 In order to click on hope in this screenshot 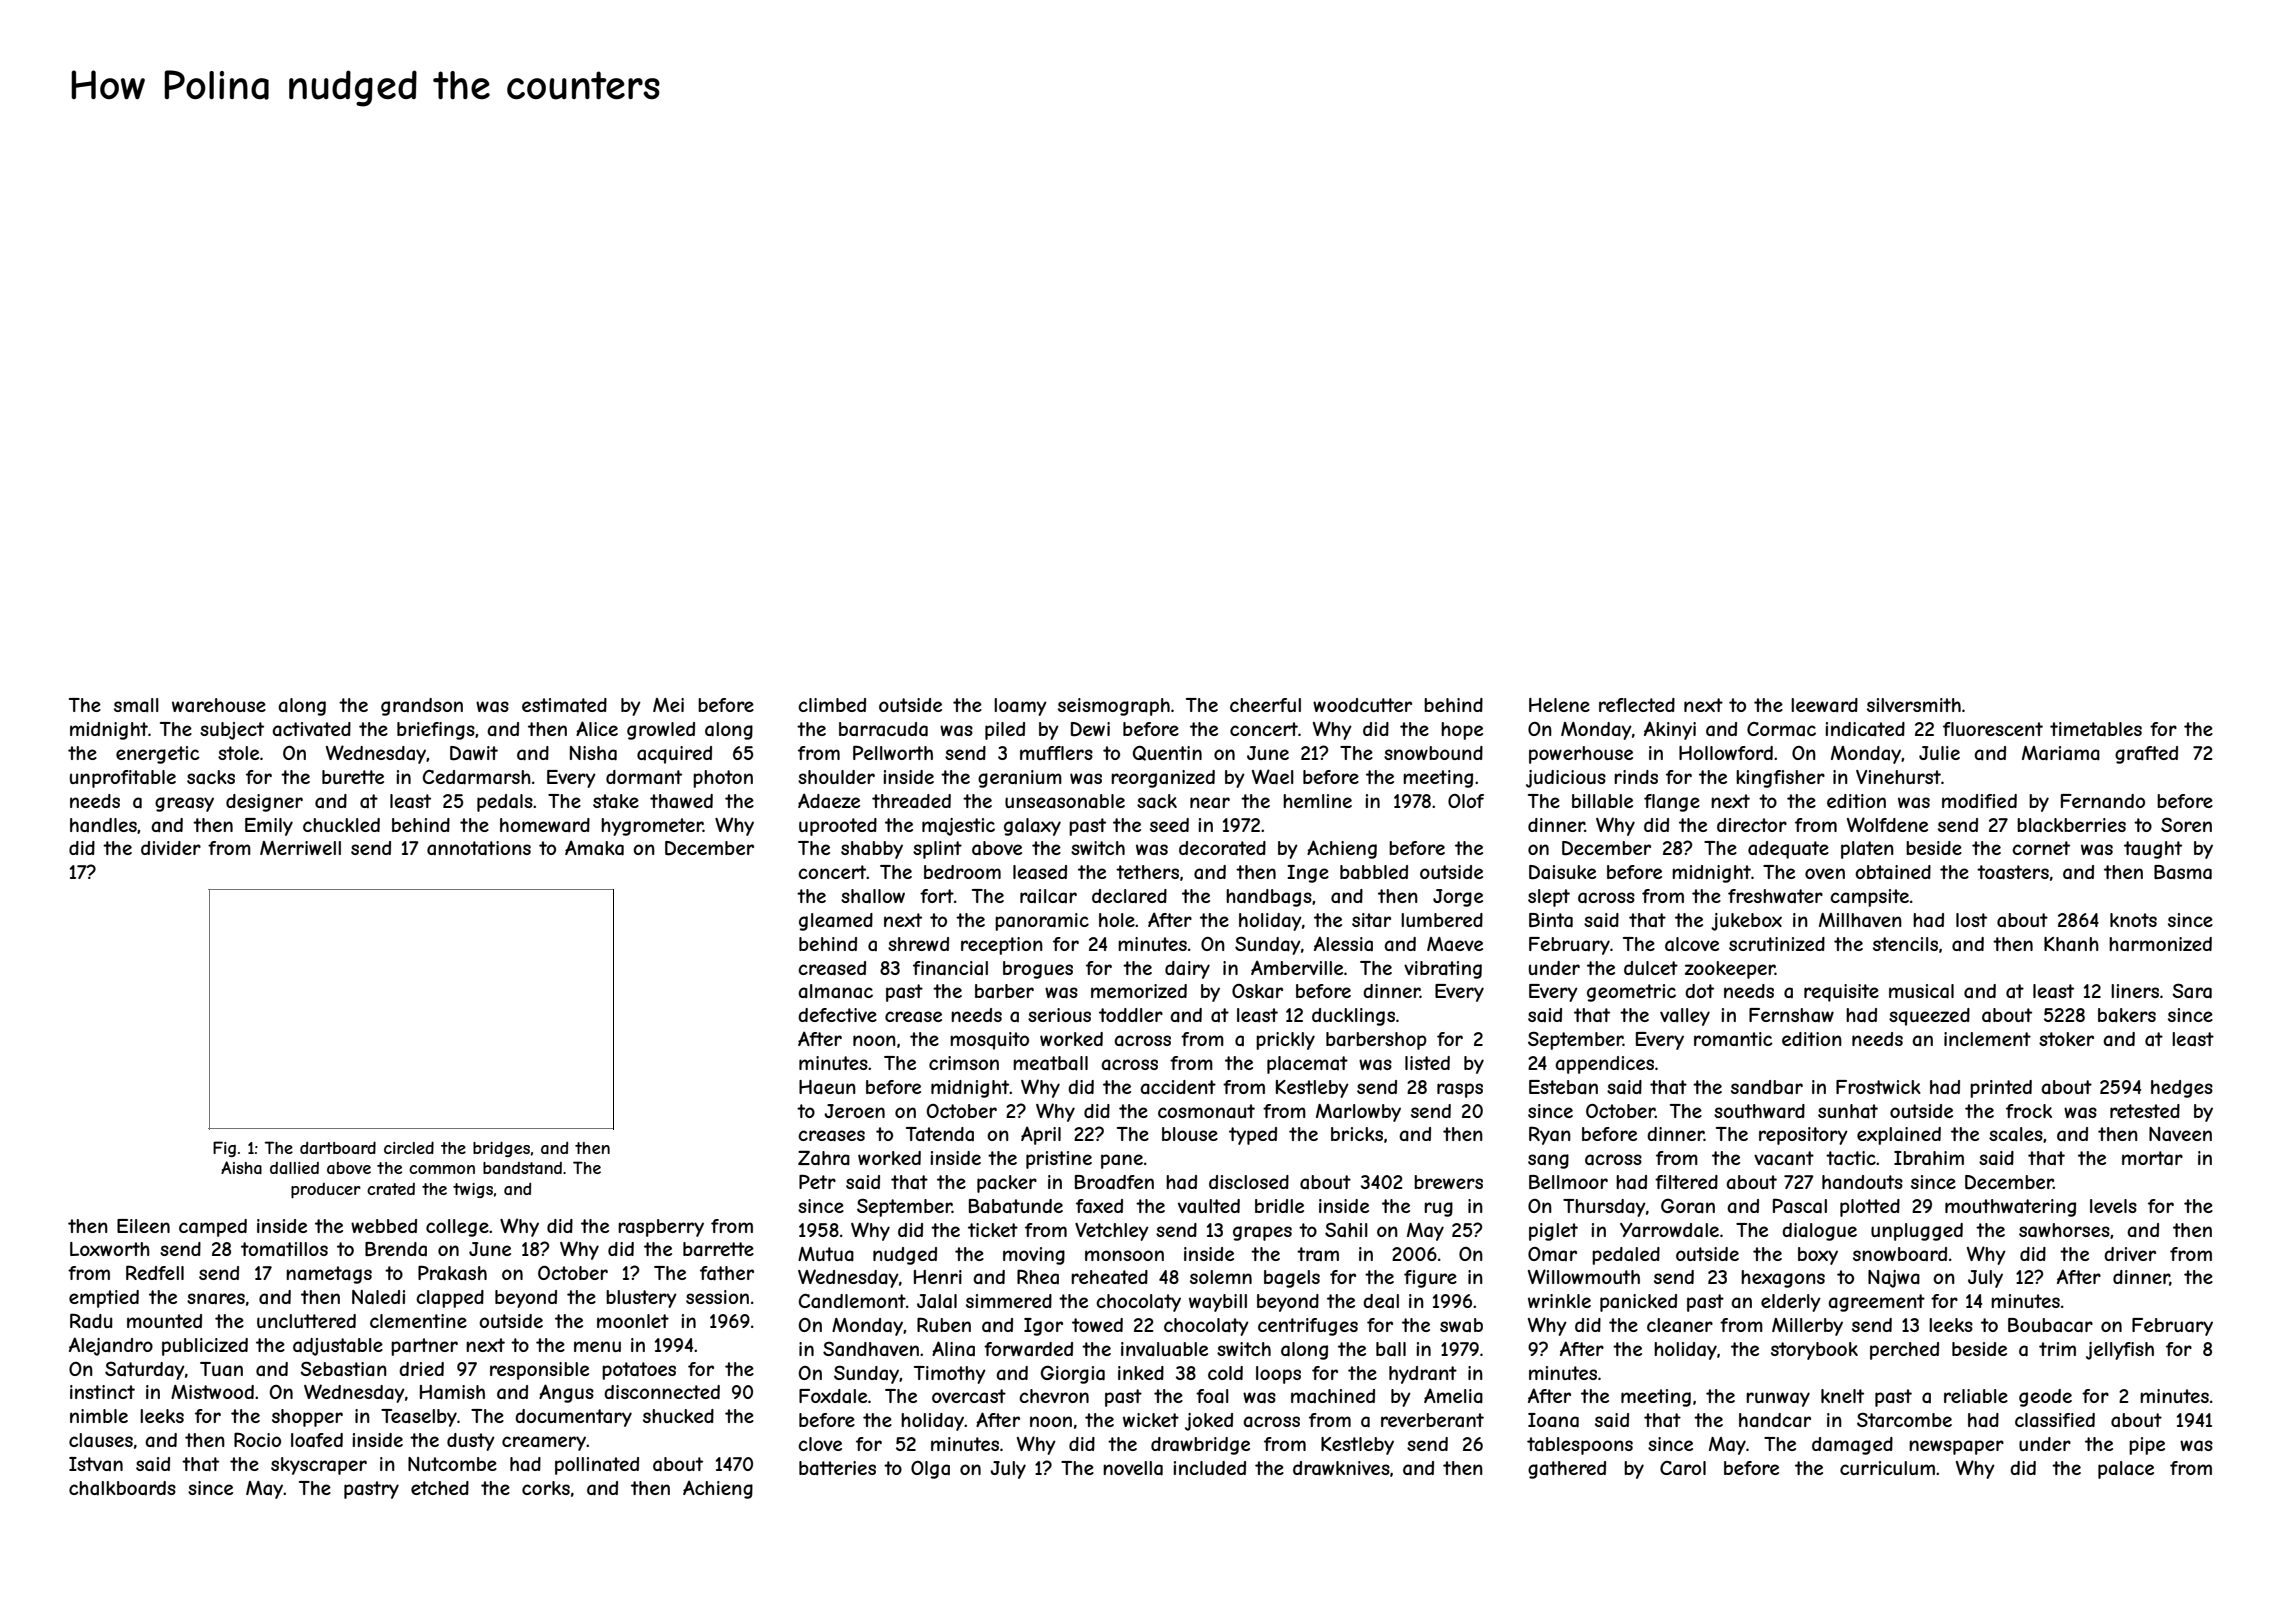, I will do `click(1462, 731)`.
